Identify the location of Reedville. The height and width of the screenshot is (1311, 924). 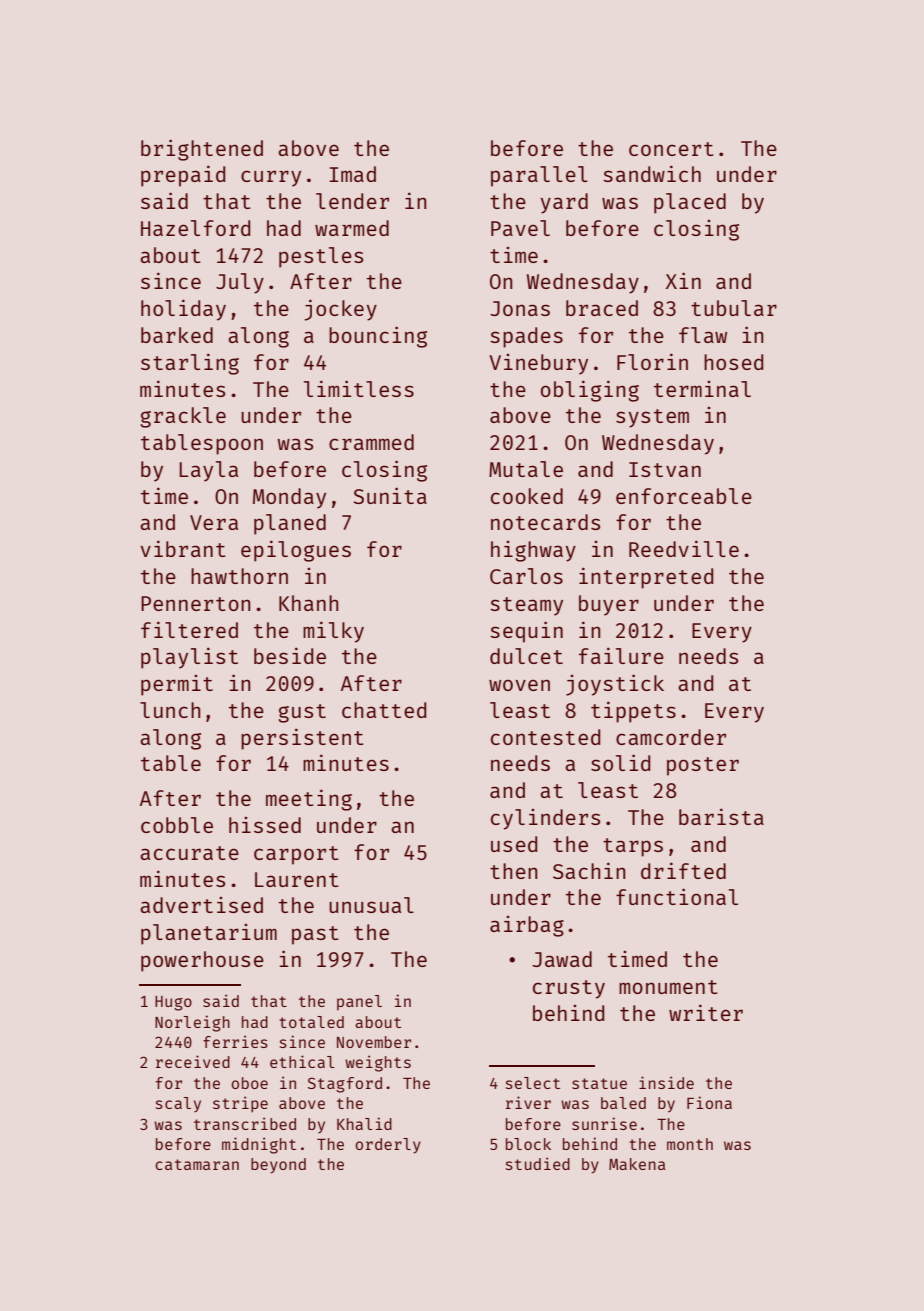
(684, 548).
